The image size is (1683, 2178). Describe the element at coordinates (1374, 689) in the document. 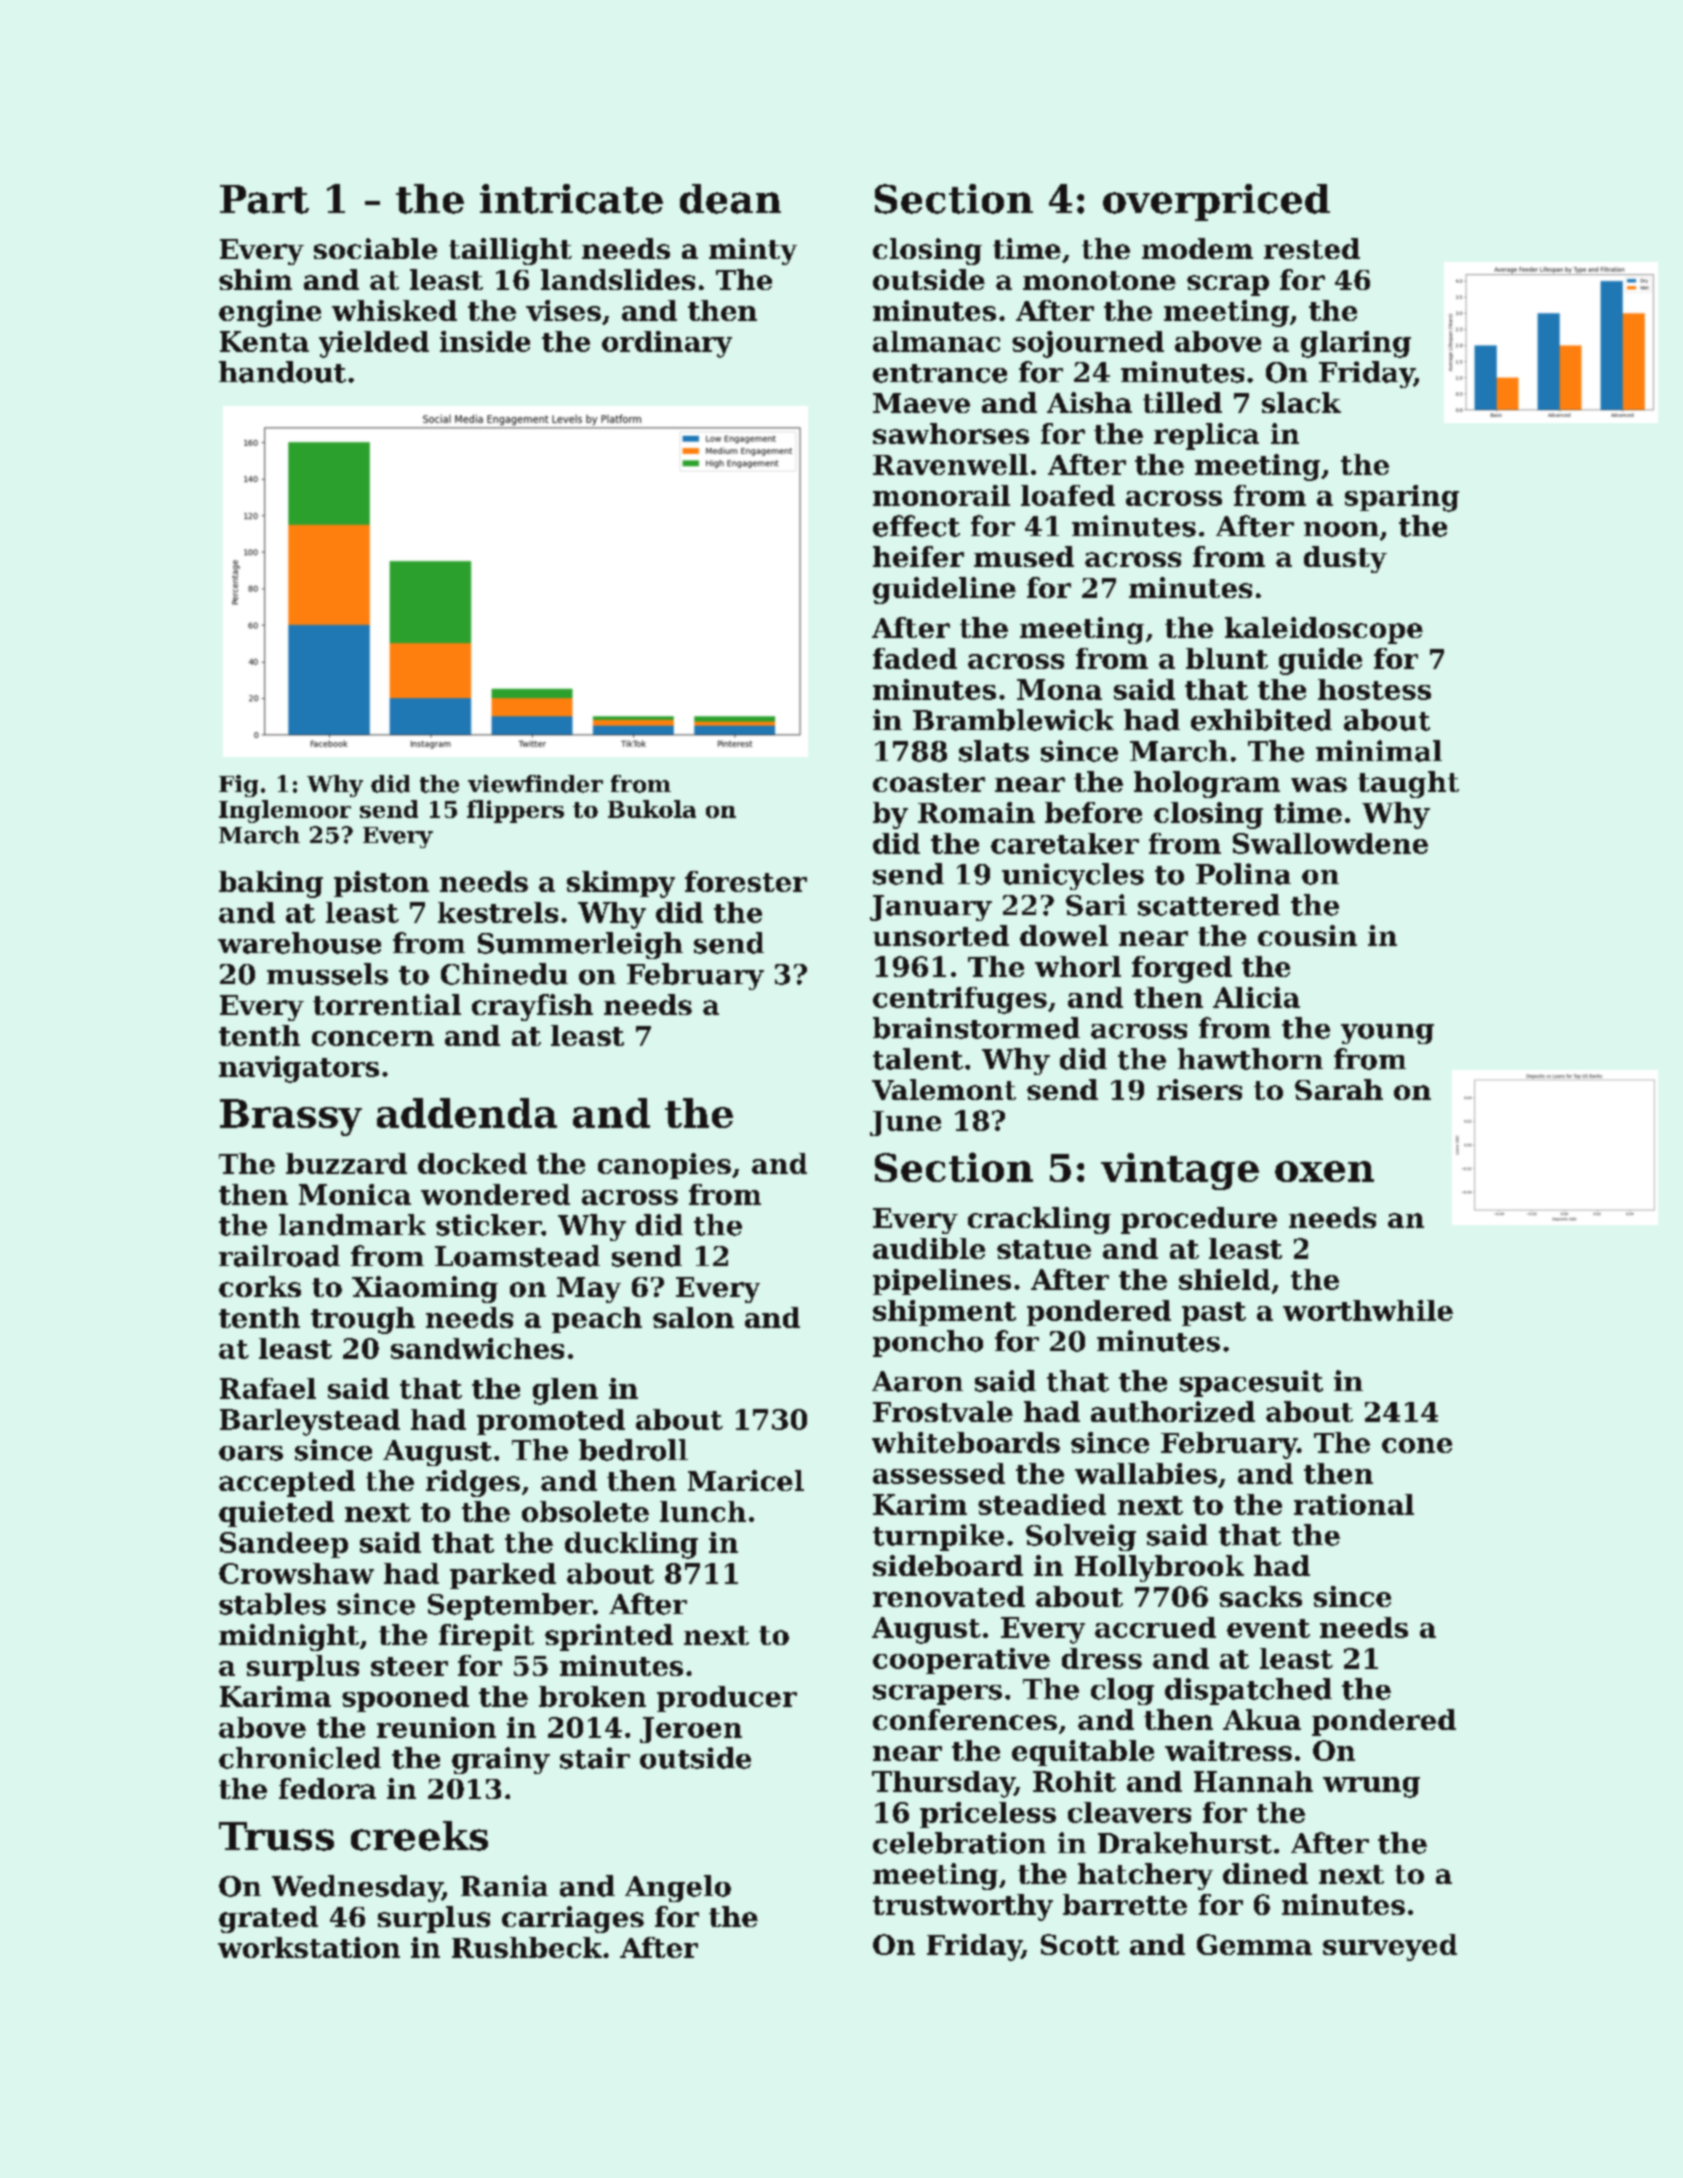

I see `hostess` at that location.
